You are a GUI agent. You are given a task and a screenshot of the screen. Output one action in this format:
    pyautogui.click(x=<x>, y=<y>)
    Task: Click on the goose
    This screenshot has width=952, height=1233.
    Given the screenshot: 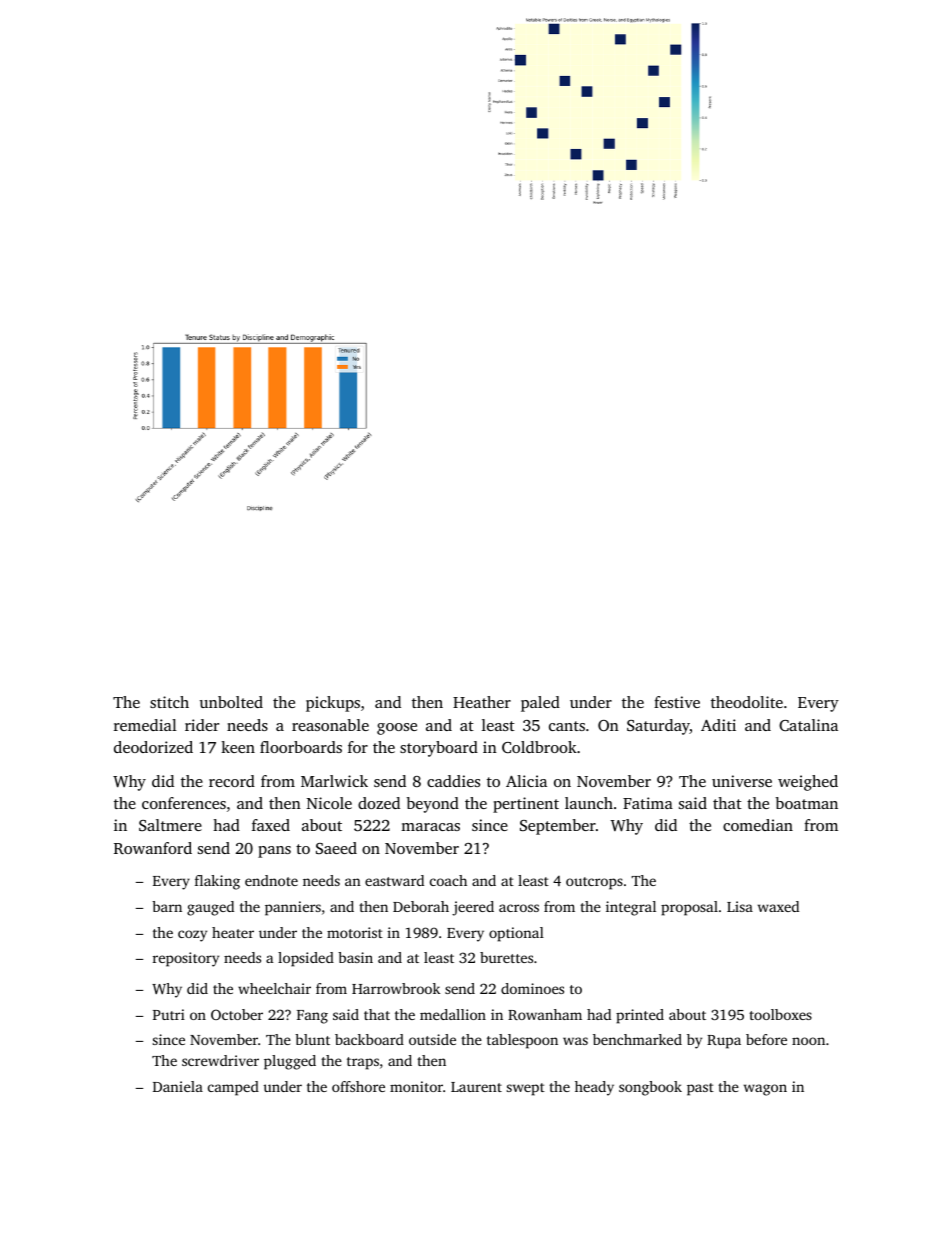 What is the action you would take?
    pyautogui.click(x=397, y=729)
